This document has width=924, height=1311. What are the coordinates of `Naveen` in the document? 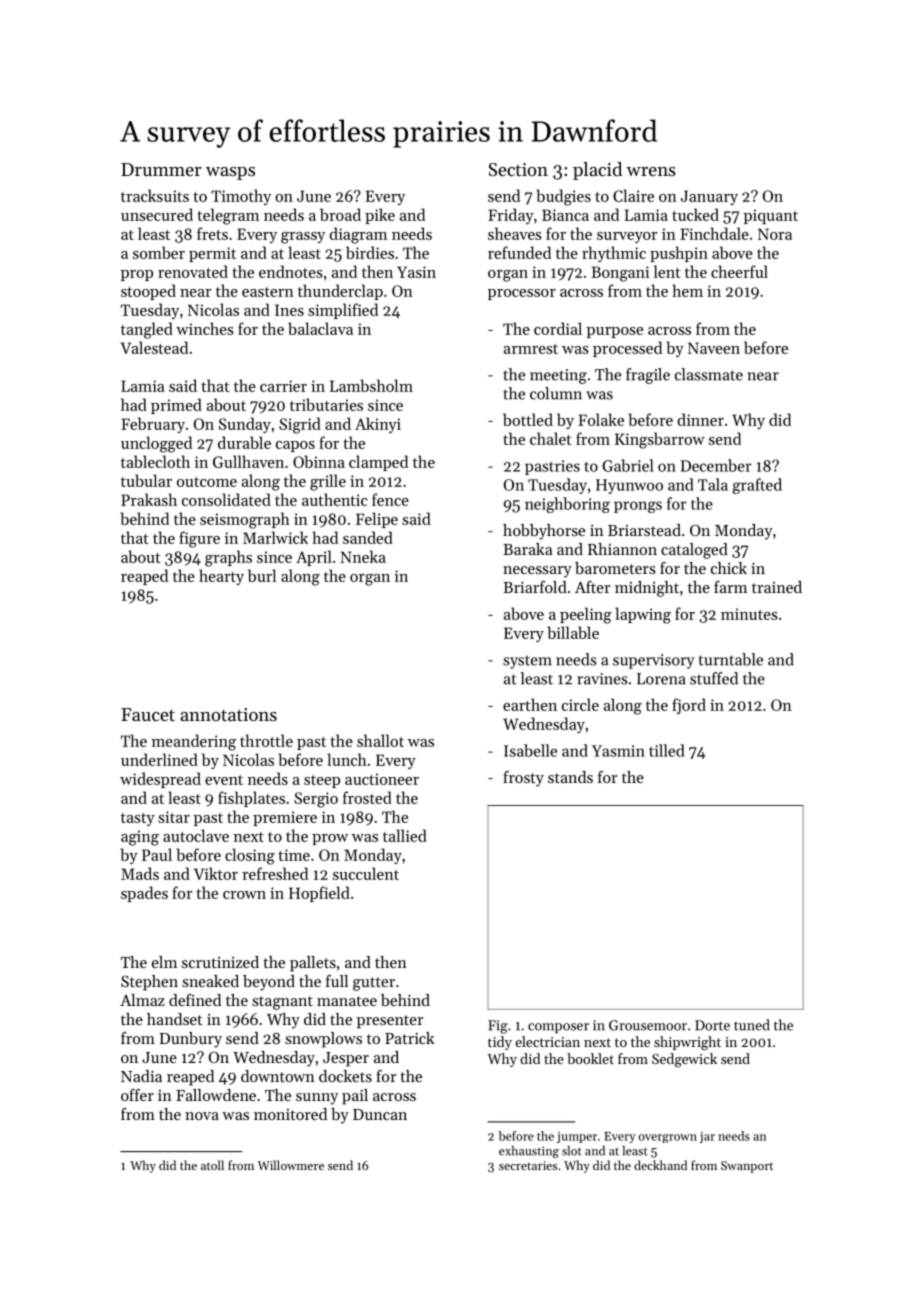 It's located at (714, 348).
